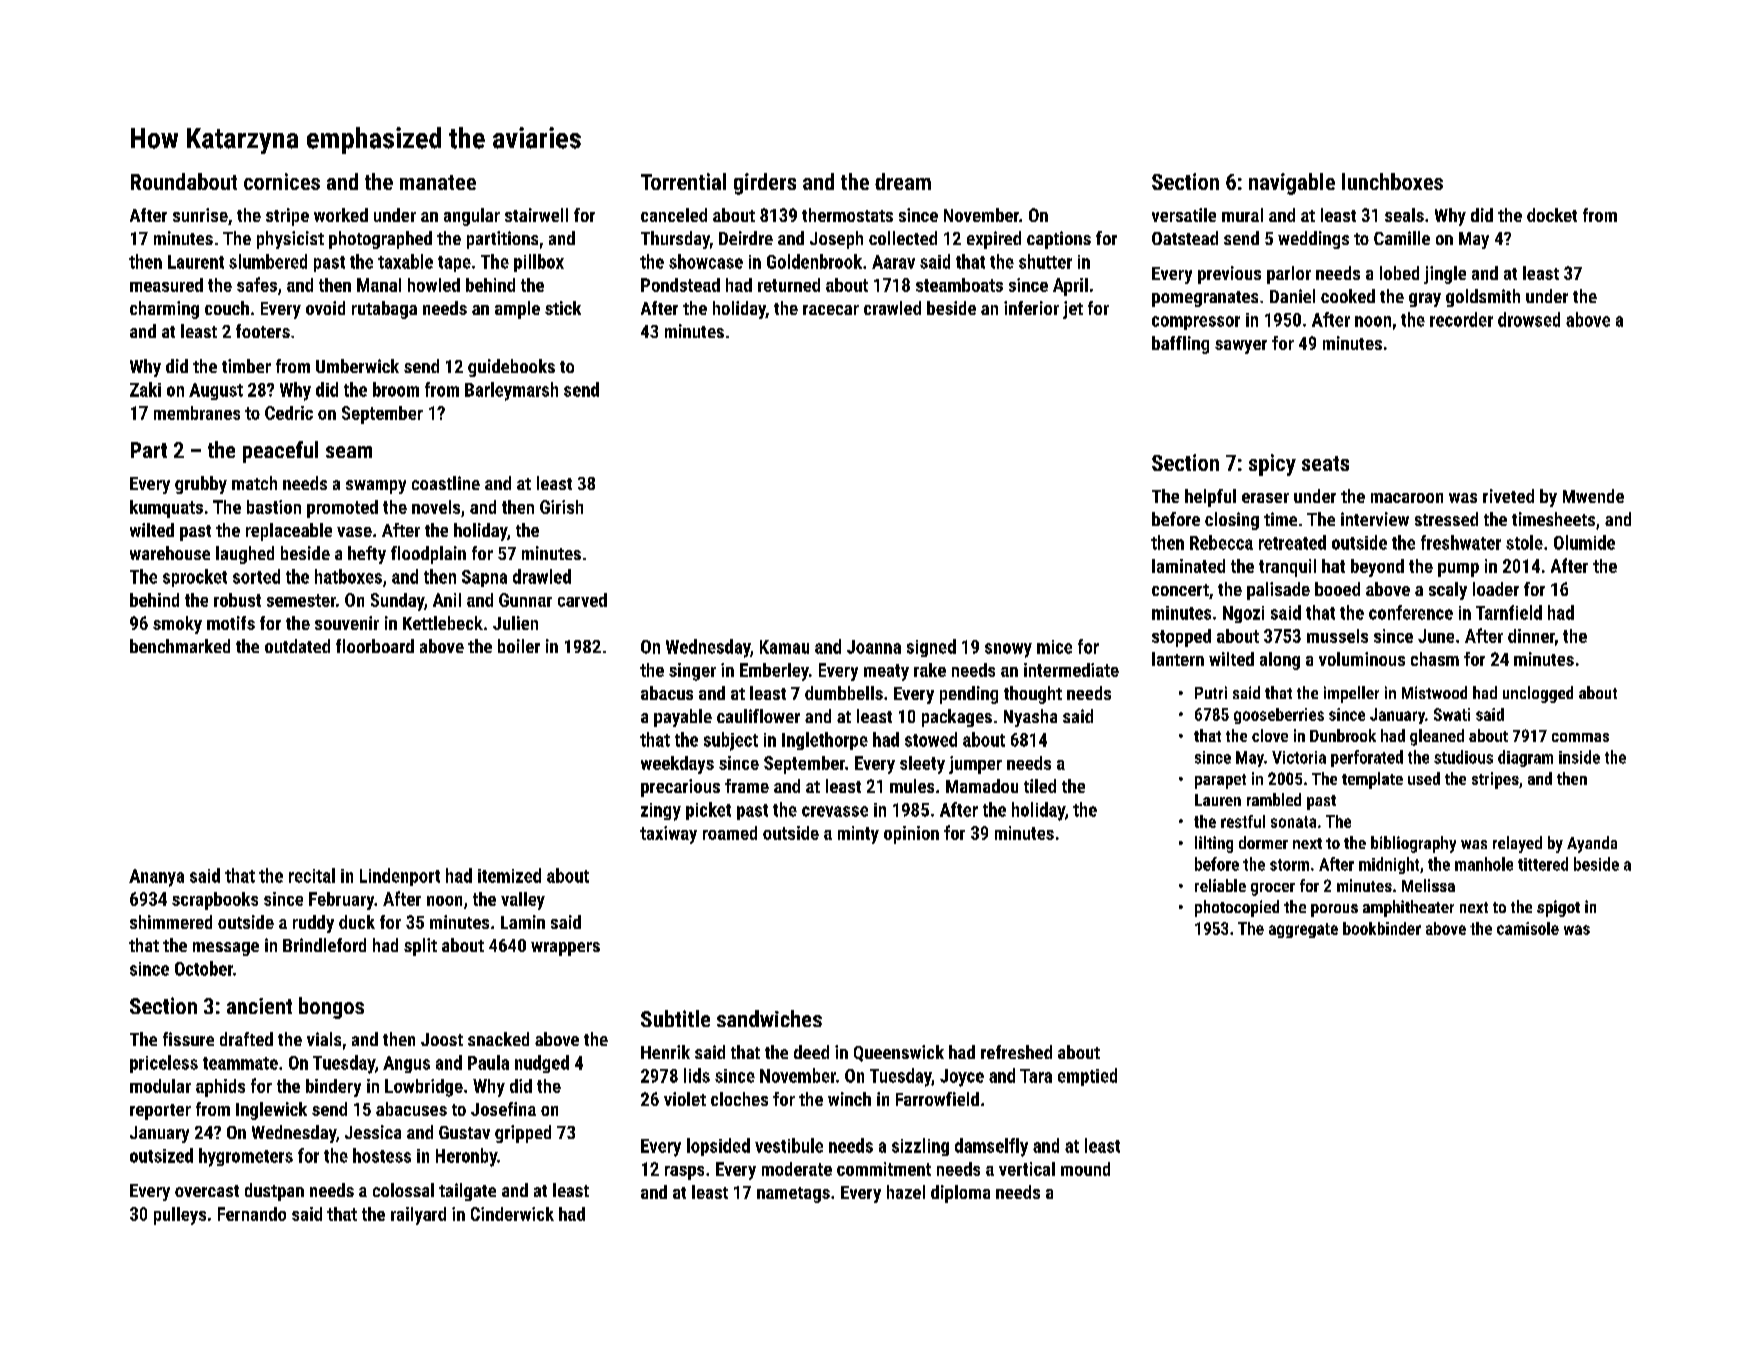 The height and width of the screenshot is (1362, 1763). I want to click on minty, so click(858, 835).
